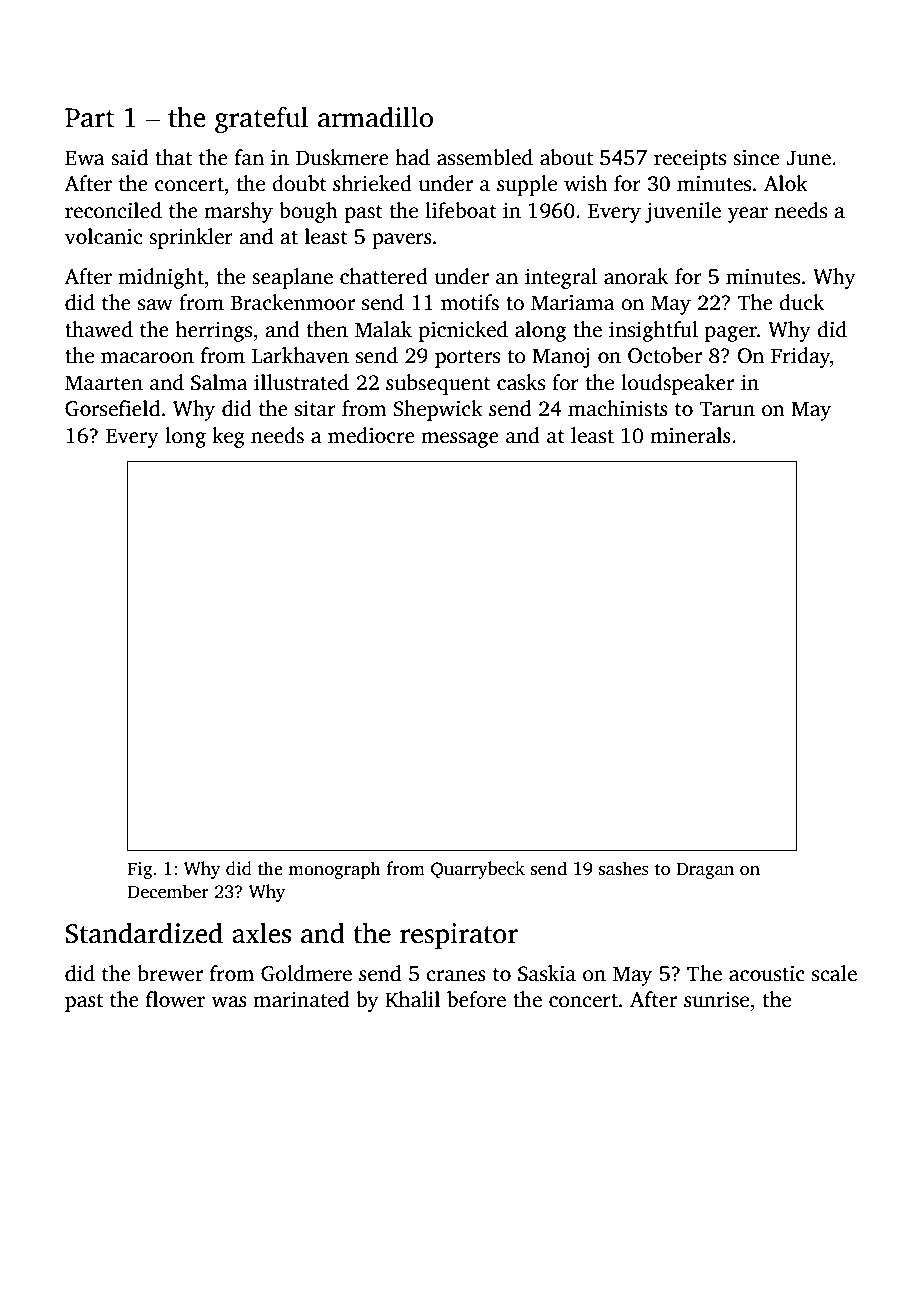 This screenshot has height=1314, width=924. What do you see at coordinates (705, 870) in the screenshot?
I see `Dragan` at bounding box center [705, 870].
